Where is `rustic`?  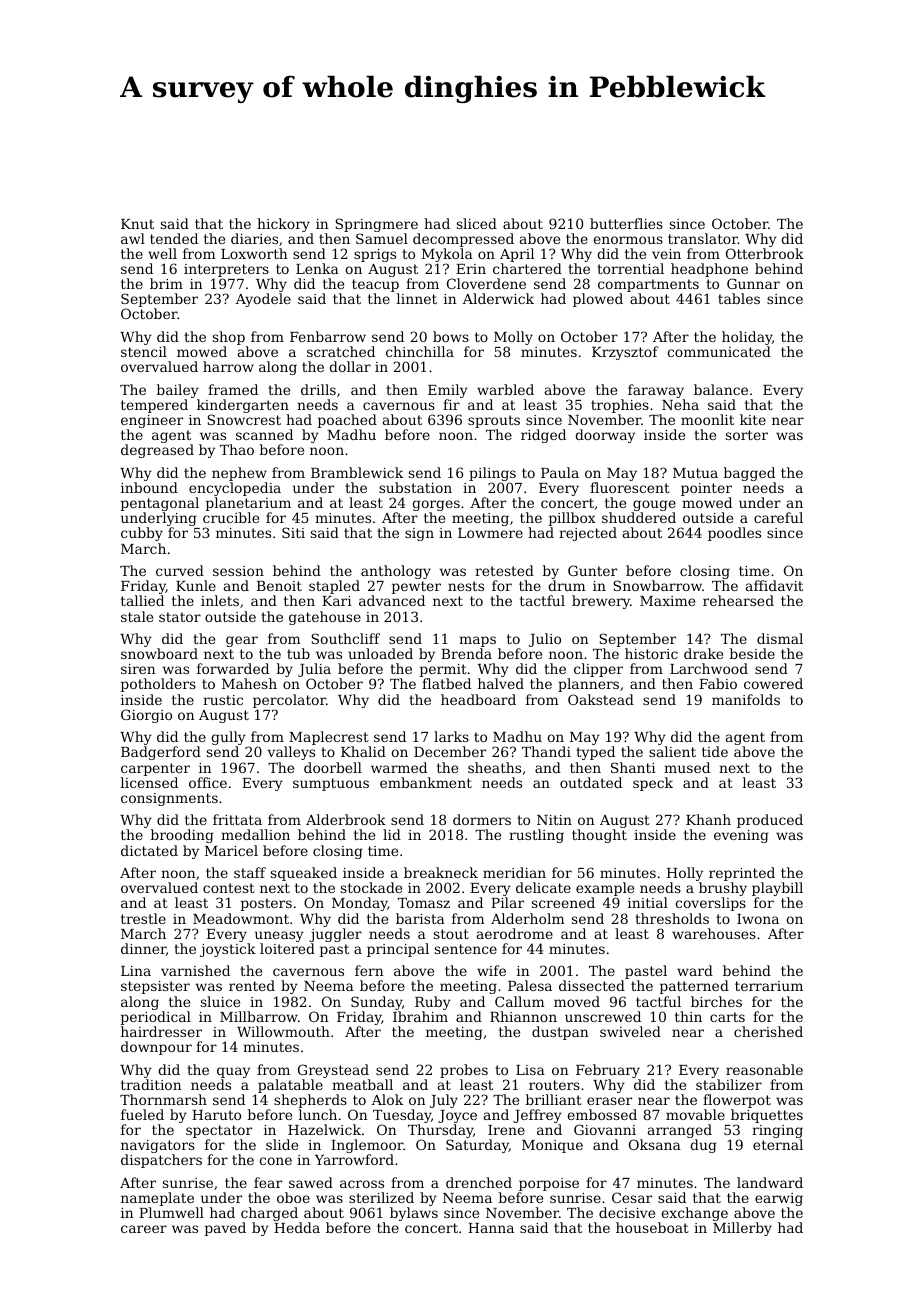
rustic is located at coordinates (223, 700).
